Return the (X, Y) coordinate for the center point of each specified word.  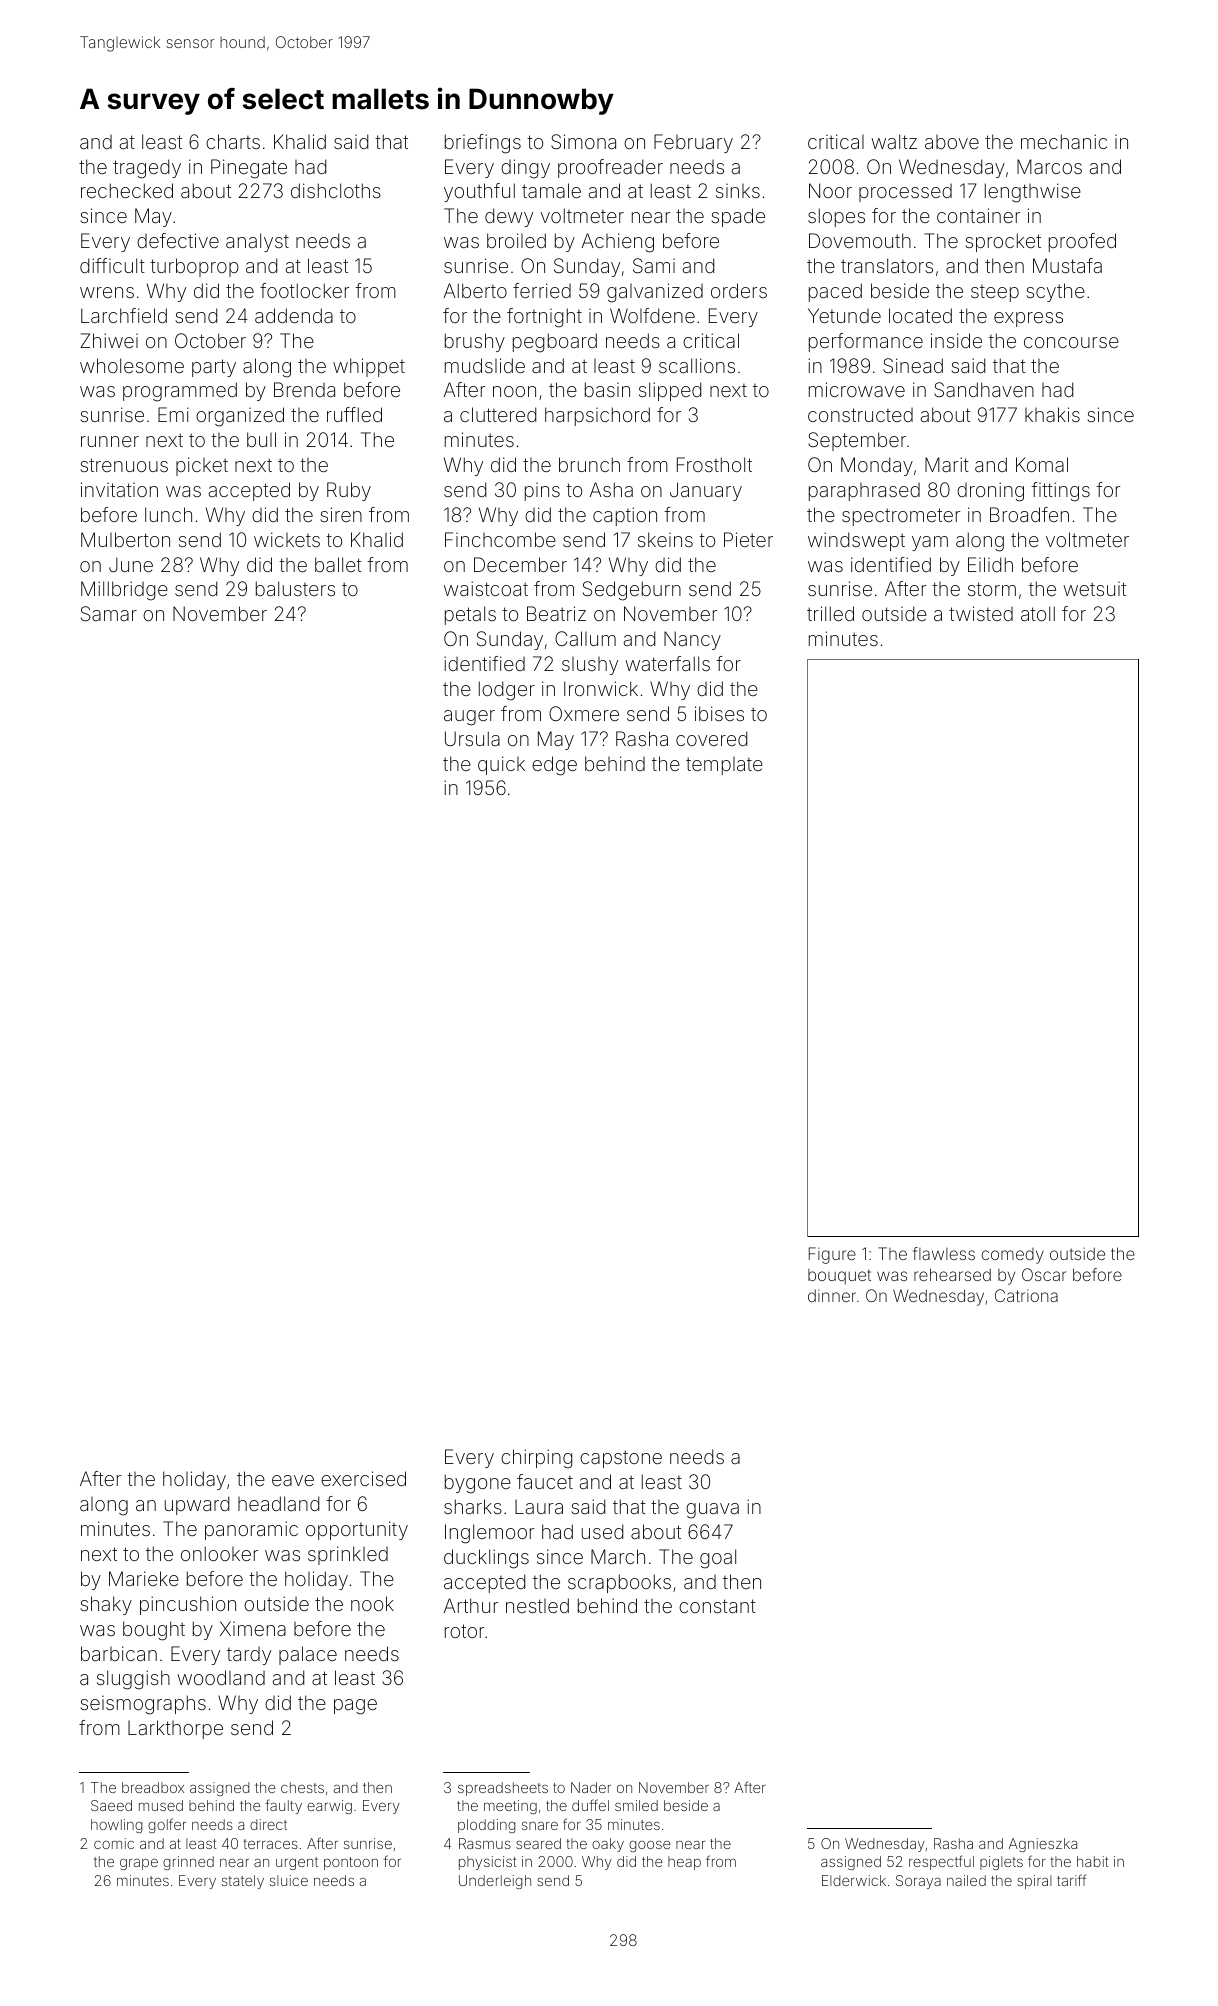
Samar (109, 613)
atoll (1038, 613)
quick (501, 765)
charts (233, 141)
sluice (289, 1880)
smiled (636, 1805)
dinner (832, 1295)
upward (197, 1505)
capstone (621, 1459)
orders (739, 290)
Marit (947, 464)
